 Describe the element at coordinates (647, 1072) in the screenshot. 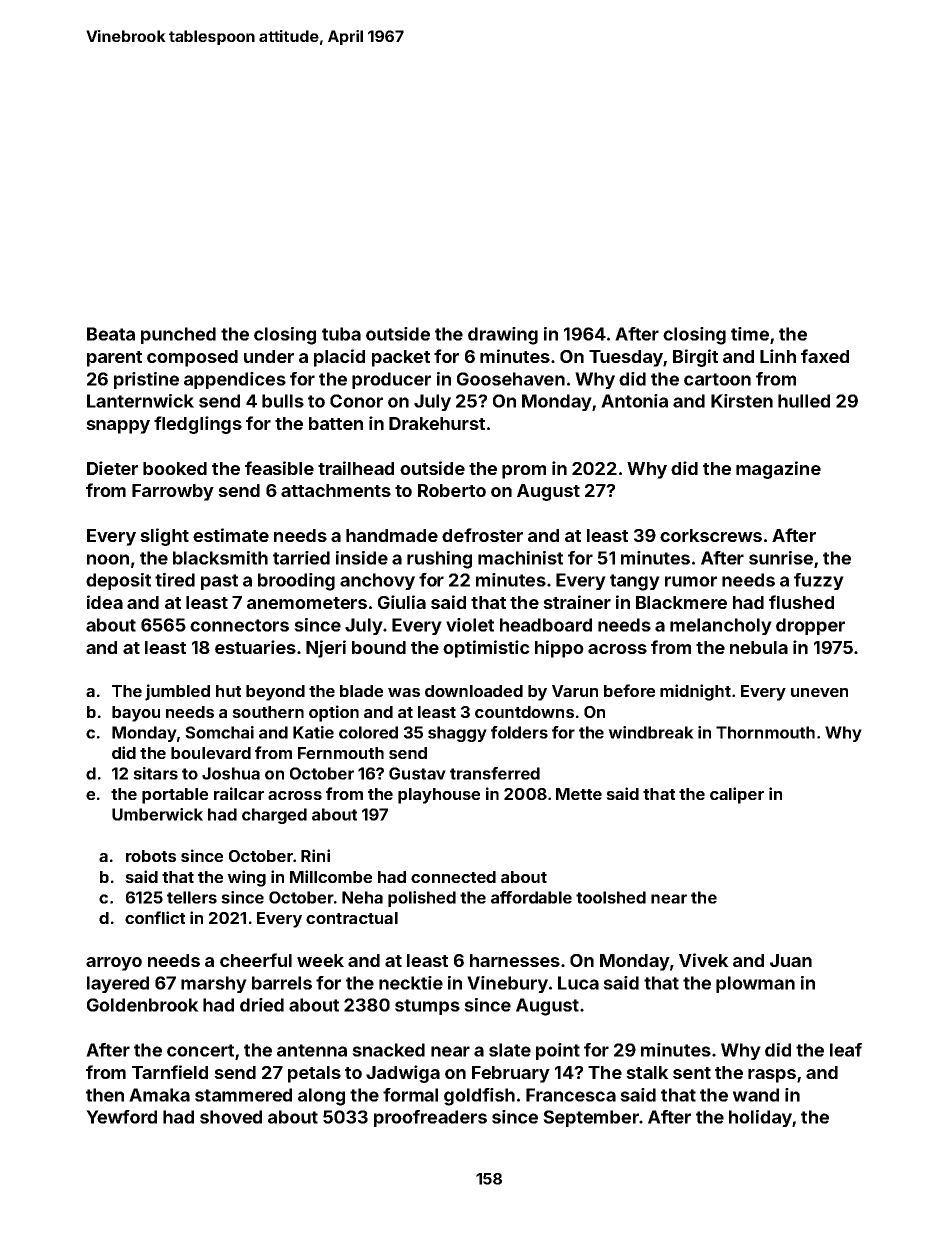

I see `stalk` at that location.
